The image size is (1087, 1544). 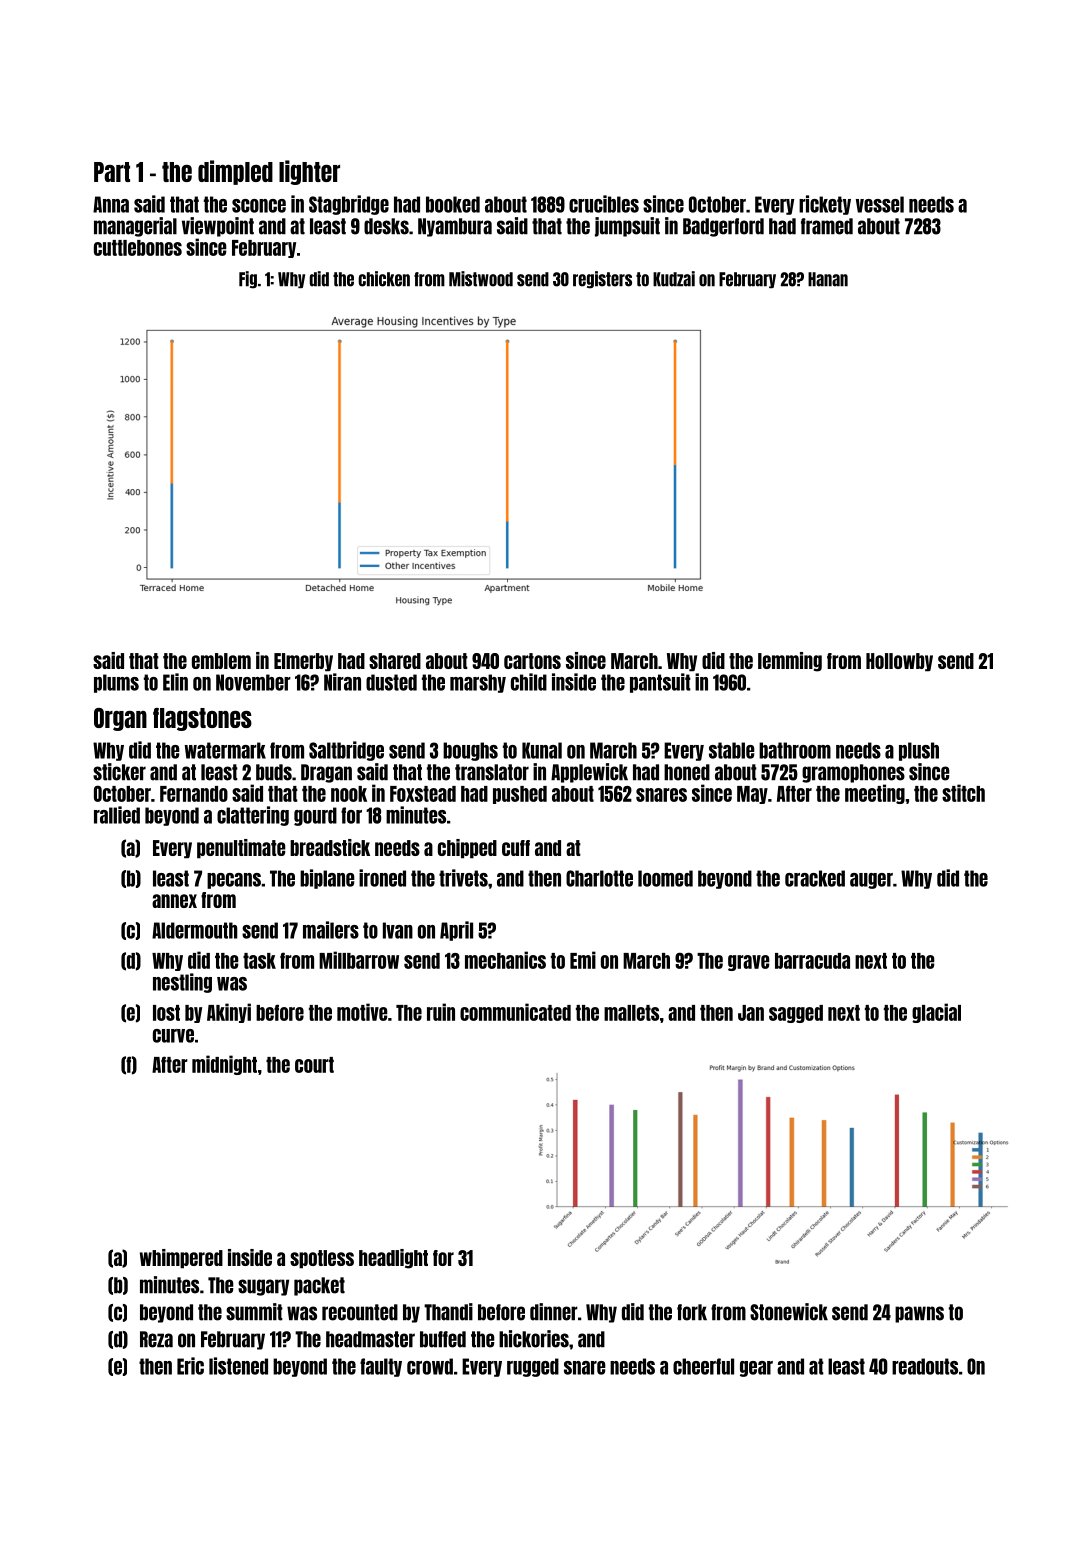 What do you see at coordinates (259, 961) in the screenshot?
I see `task` at bounding box center [259, 961].
